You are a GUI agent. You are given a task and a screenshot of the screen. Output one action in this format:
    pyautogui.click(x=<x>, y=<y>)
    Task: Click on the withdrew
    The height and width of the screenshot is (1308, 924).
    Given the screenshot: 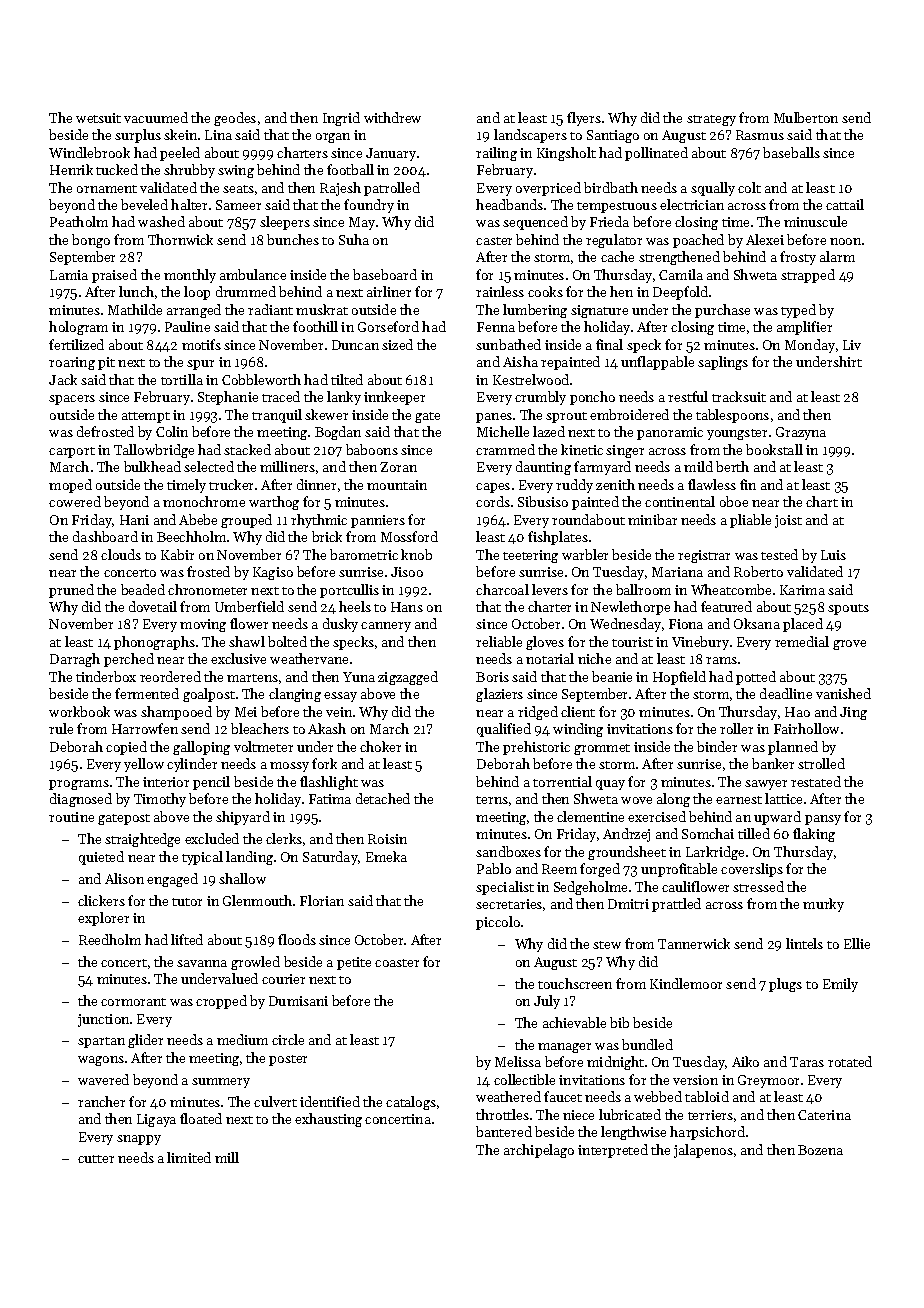 What is the action you would take?
    pyautogui.click(x=392, y=117)
